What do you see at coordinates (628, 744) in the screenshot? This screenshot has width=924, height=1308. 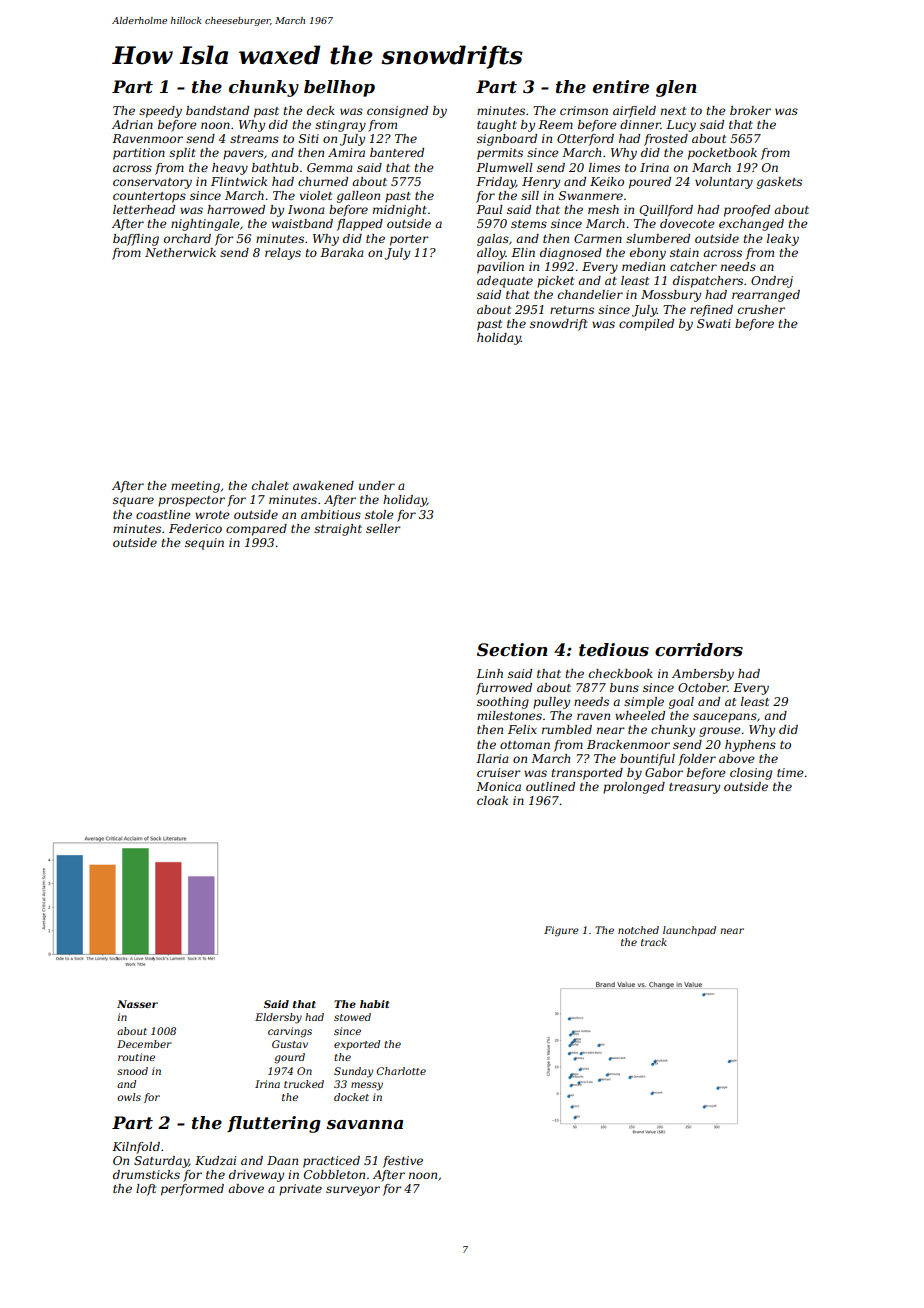 I see `Brackenmoor` at bounding box center [628, 744].
